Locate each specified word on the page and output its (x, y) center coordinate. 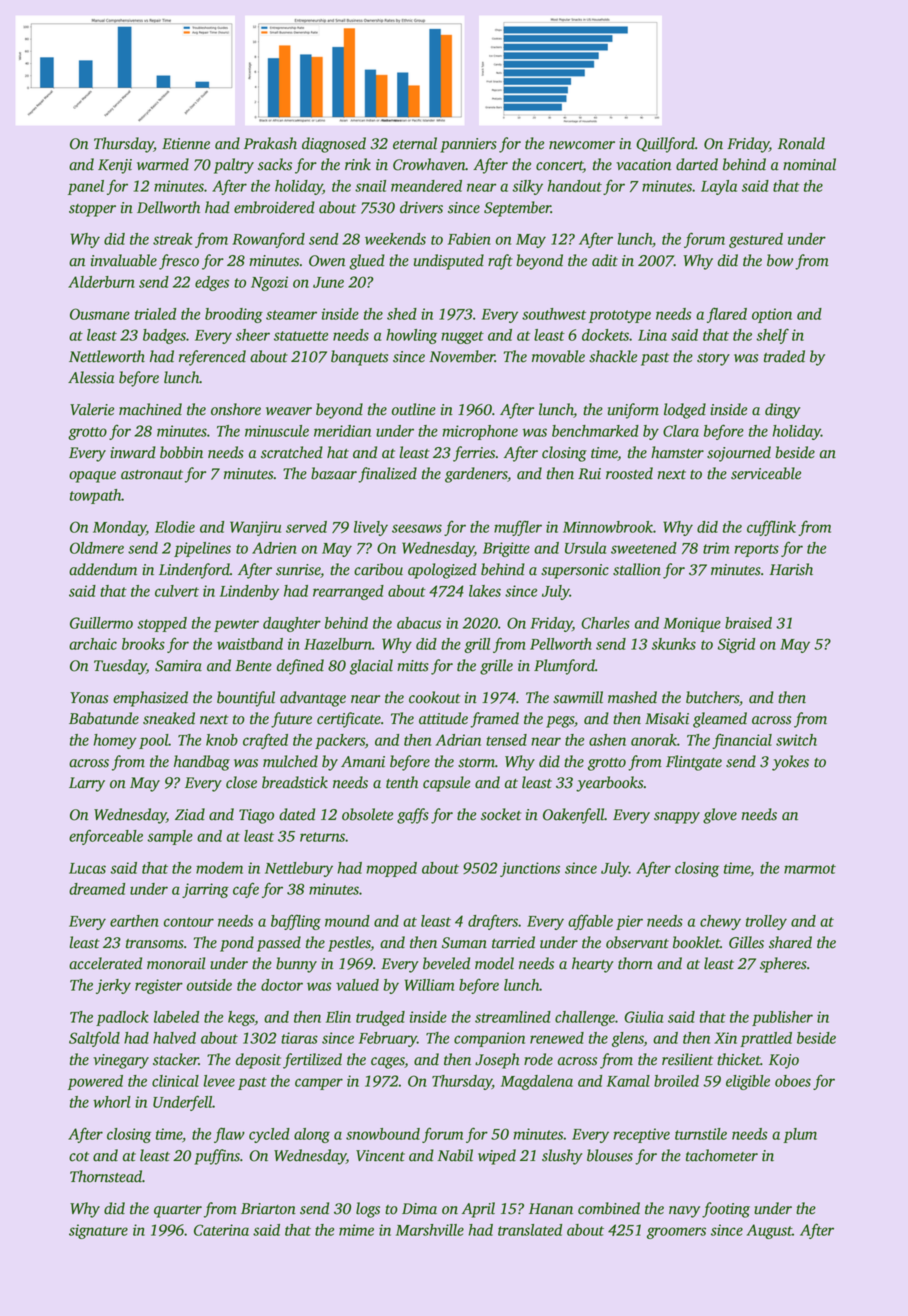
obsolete (367, 814)
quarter (178, 1211)
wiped (497, 1157)
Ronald (801, 143)
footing (726, 1210)
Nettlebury (299, 869)
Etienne (186, 144)
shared (790, 942)
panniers (468, 145)
